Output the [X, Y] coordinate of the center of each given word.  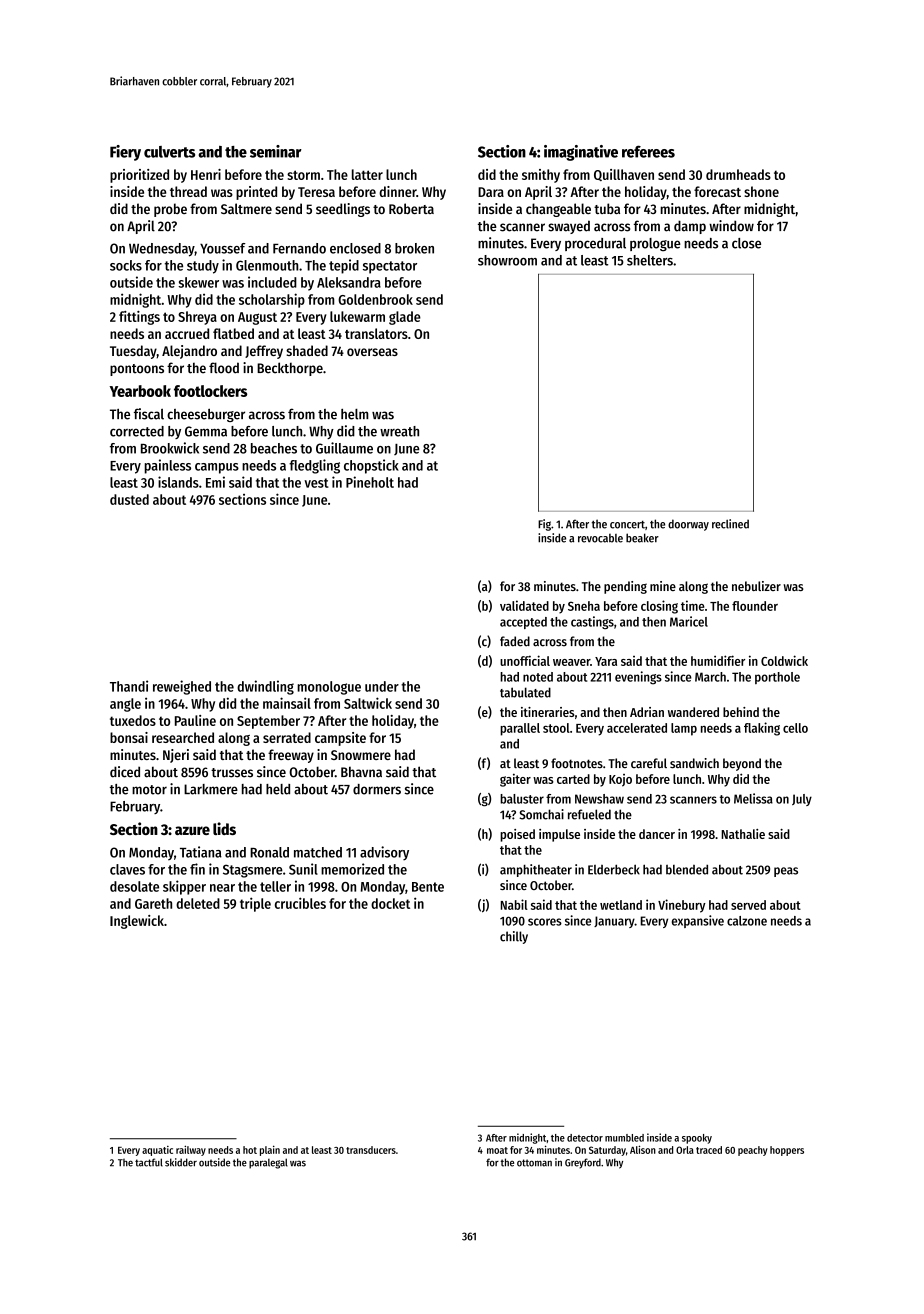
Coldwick [784, 660]
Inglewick [137, 922]
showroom [507, 260]
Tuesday [133, 352]
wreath [399, 431]
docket [390, 903]
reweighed [182, 687]
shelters [650, 260]
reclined [730, 524]
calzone [747, 921]
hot [250, 1150]
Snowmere [361, 755]
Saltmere [246, 208]
